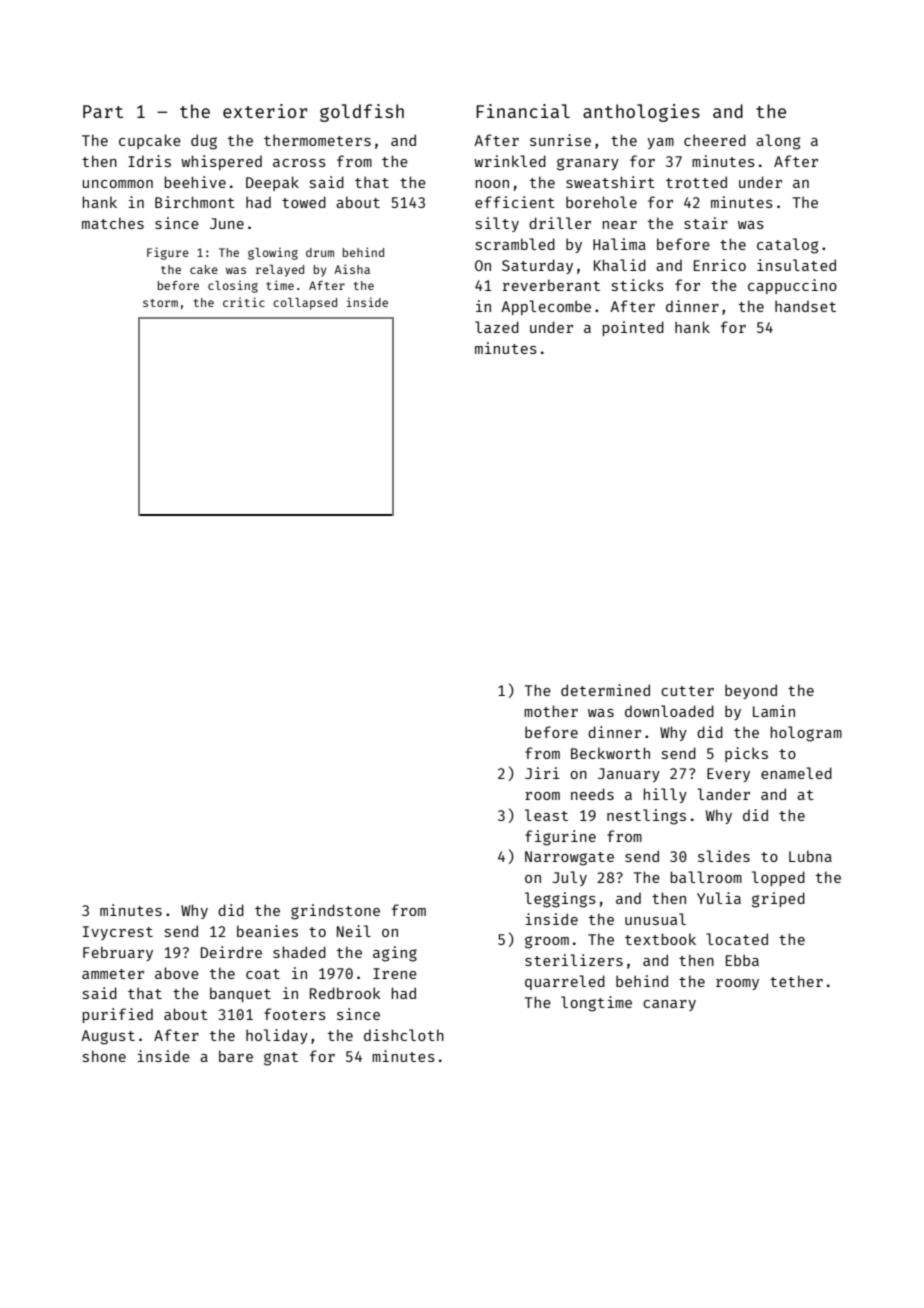  What do you see at coordinates (641, 113) in the image?
I see `anthologies` at bounding box center [641, 113].
